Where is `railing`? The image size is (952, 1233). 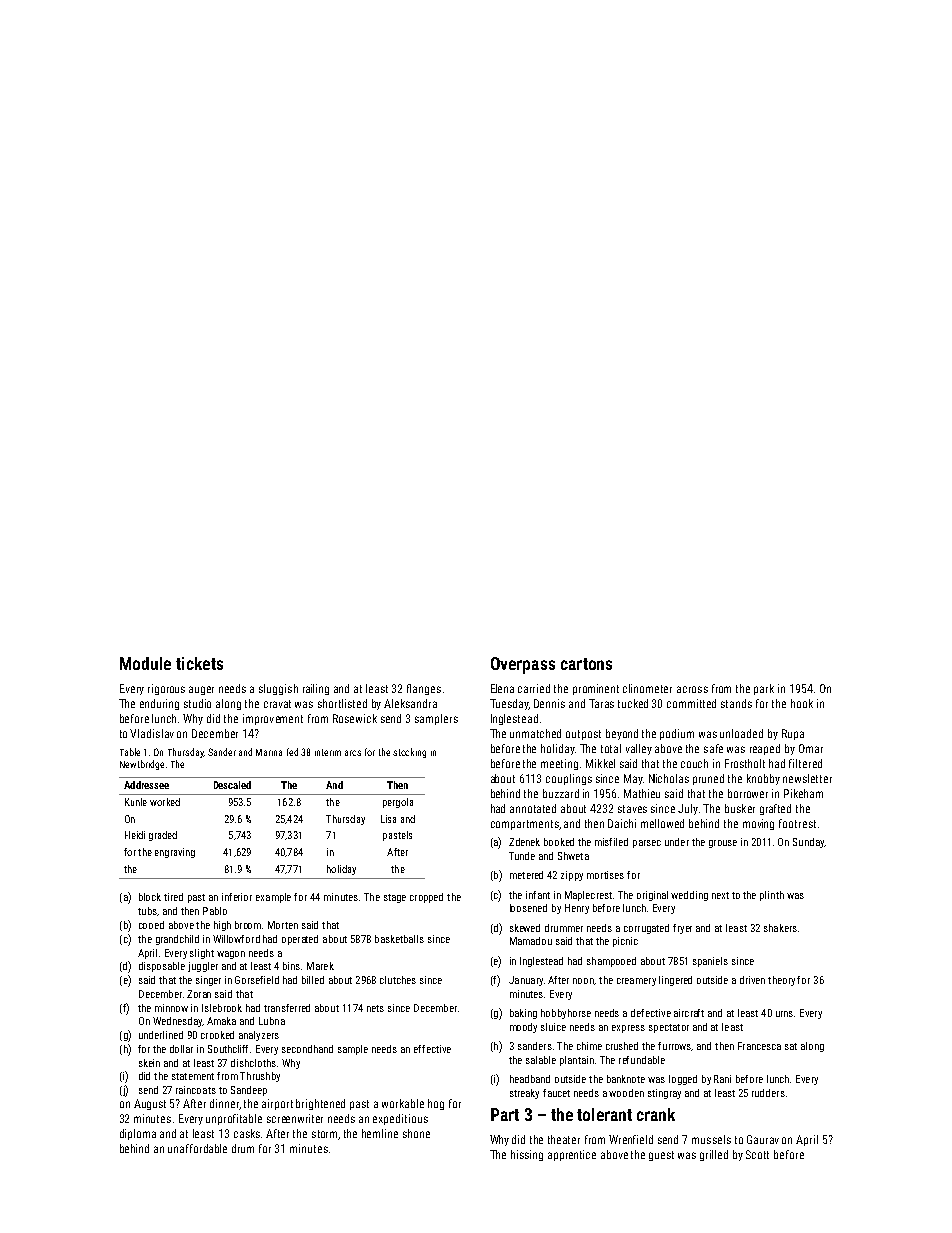
railing is located at coordinates (316, 689).
